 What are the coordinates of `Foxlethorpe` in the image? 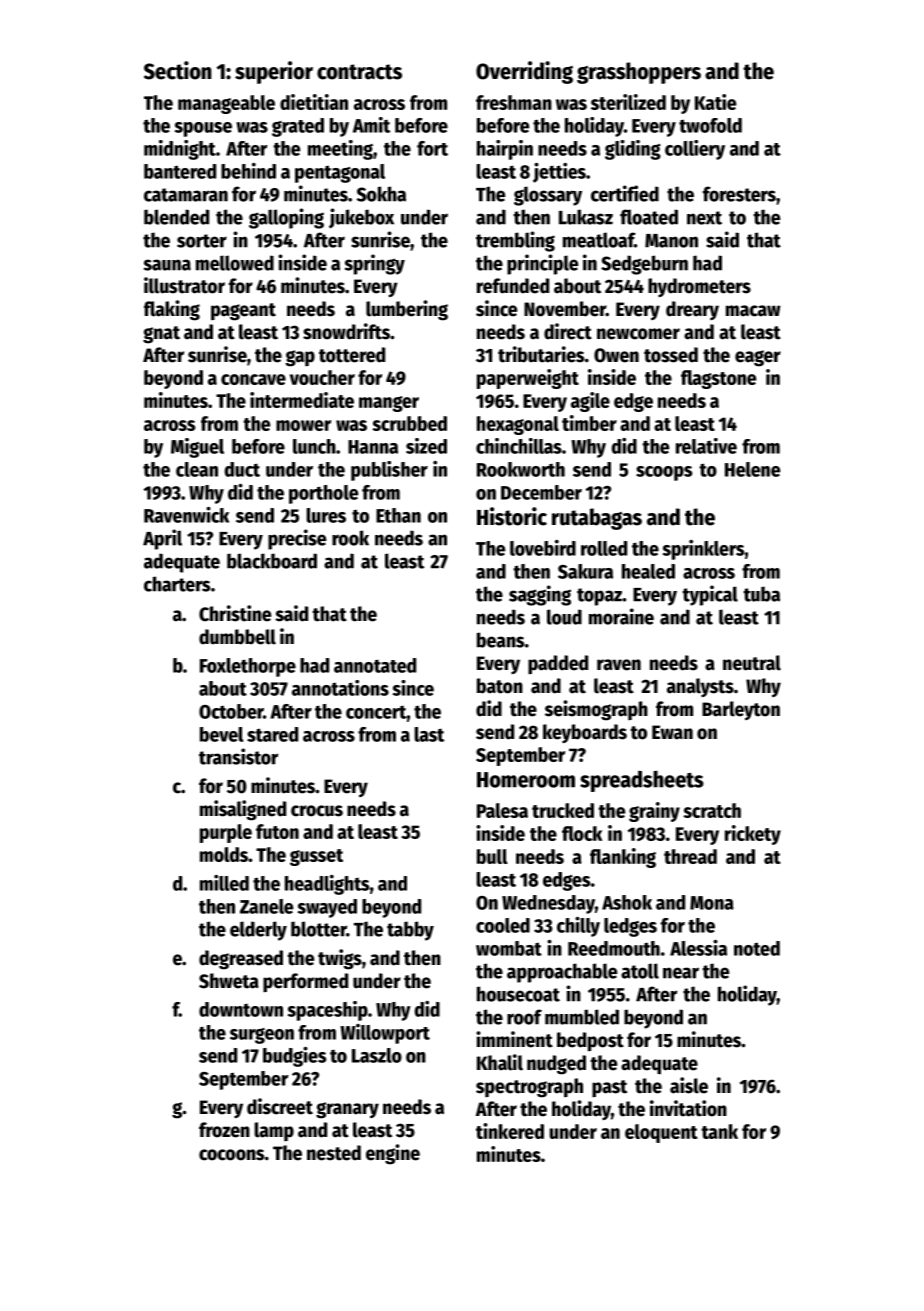 It's located at (248, 667).
